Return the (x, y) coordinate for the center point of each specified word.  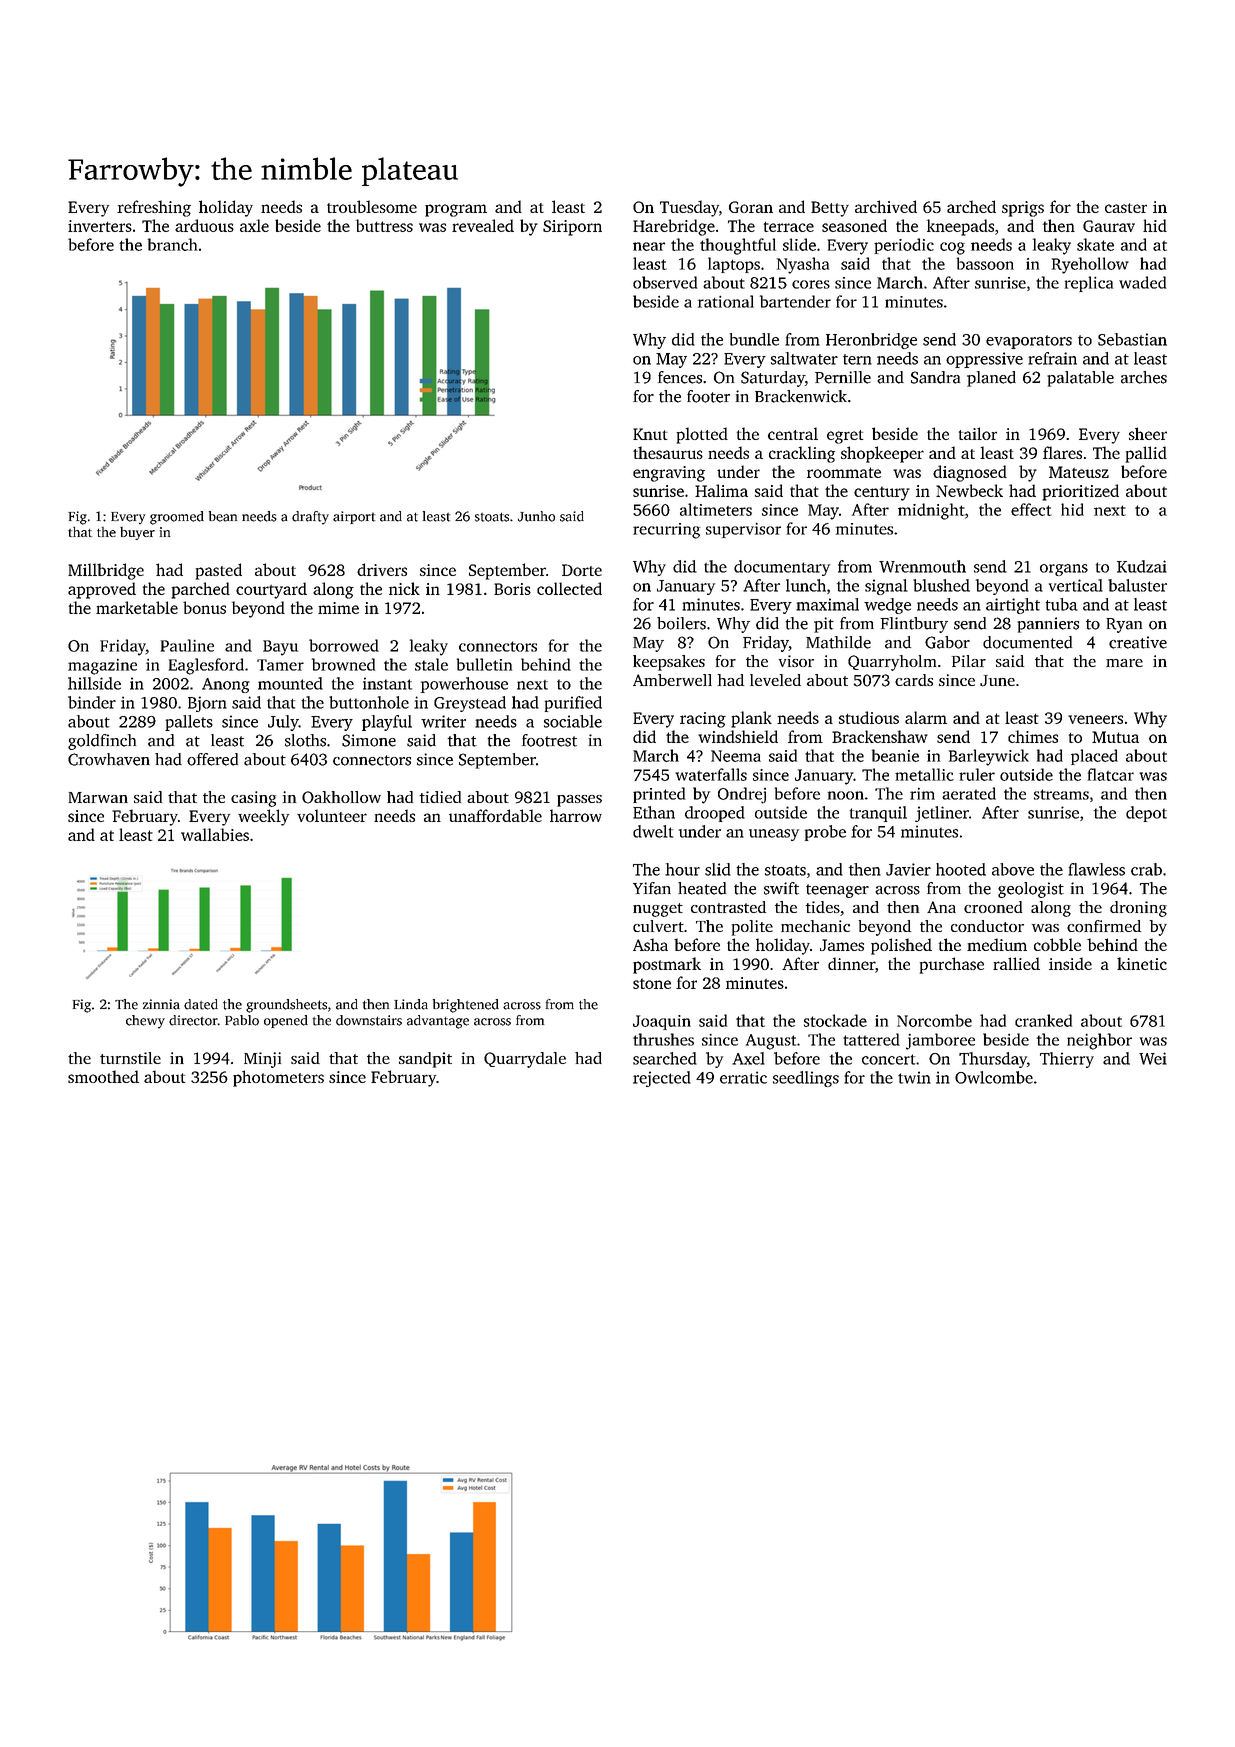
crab (1146, 869)
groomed (177, 518)
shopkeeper (882, 454)
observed (665, 282)
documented (1027, 642)
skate (1095, 244)
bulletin (484, 664)
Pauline (187, 645)
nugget (658, 910)
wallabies (215, 834)
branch (172, 244)
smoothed (103, 1076)
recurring (666, 531)
